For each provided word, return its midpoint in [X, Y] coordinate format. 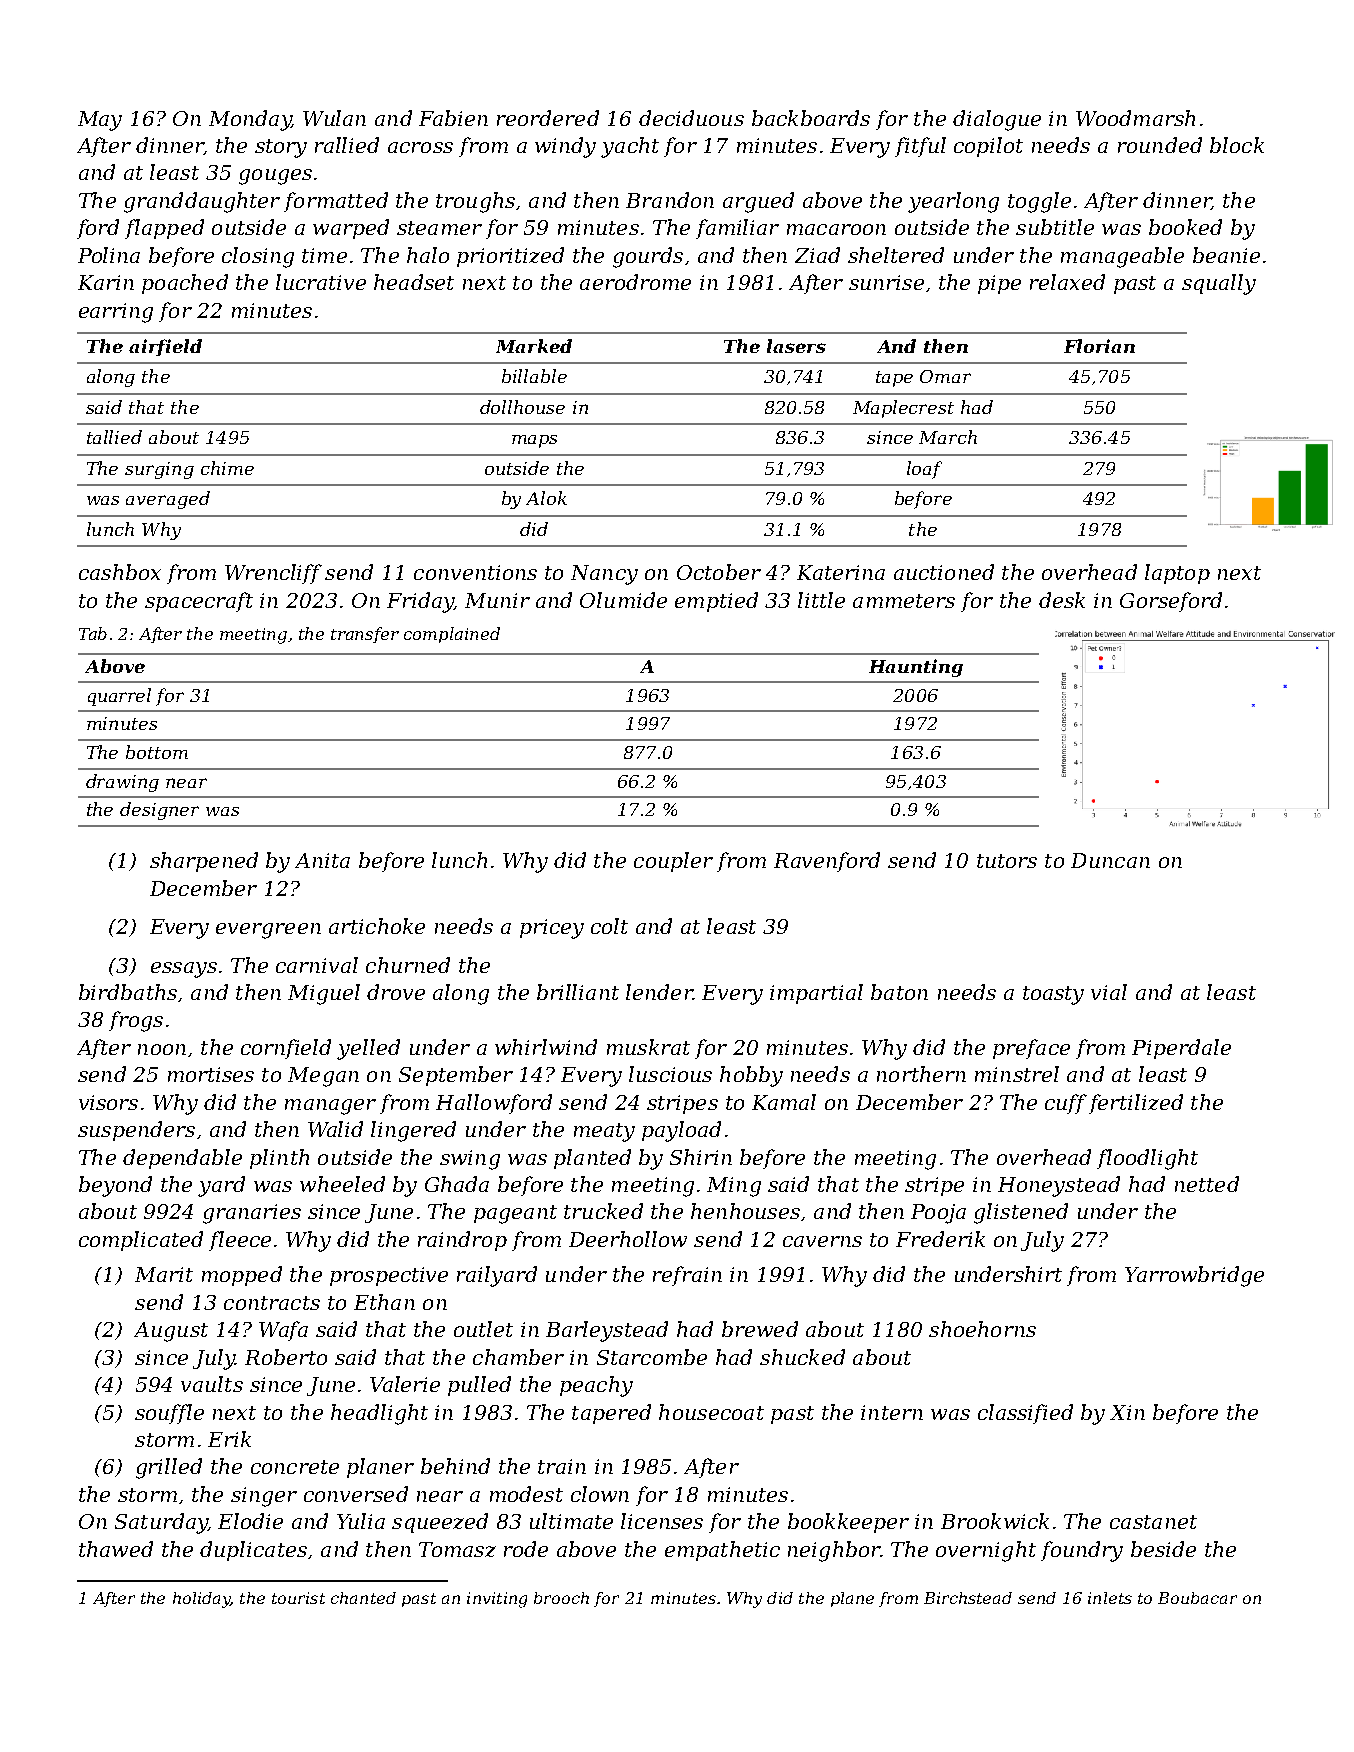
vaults [212, 1384]
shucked [802, 1357]
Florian [1099, 346]
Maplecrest [903, 409]
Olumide [623, 600]
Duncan [1110, 860]
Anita [322, 860]
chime [227, 468]
